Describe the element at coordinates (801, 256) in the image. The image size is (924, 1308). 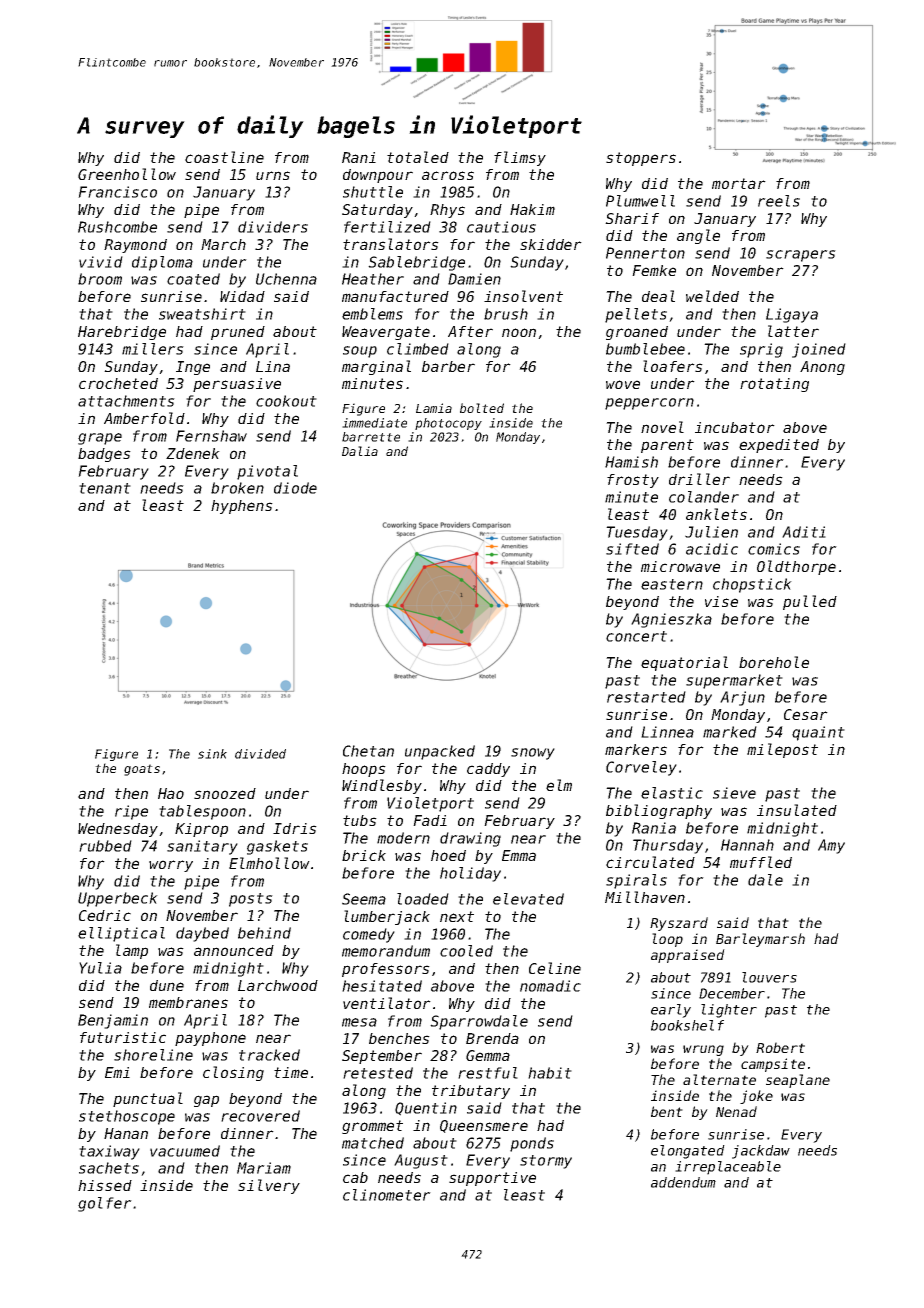
I see `scrapers` at that location.
